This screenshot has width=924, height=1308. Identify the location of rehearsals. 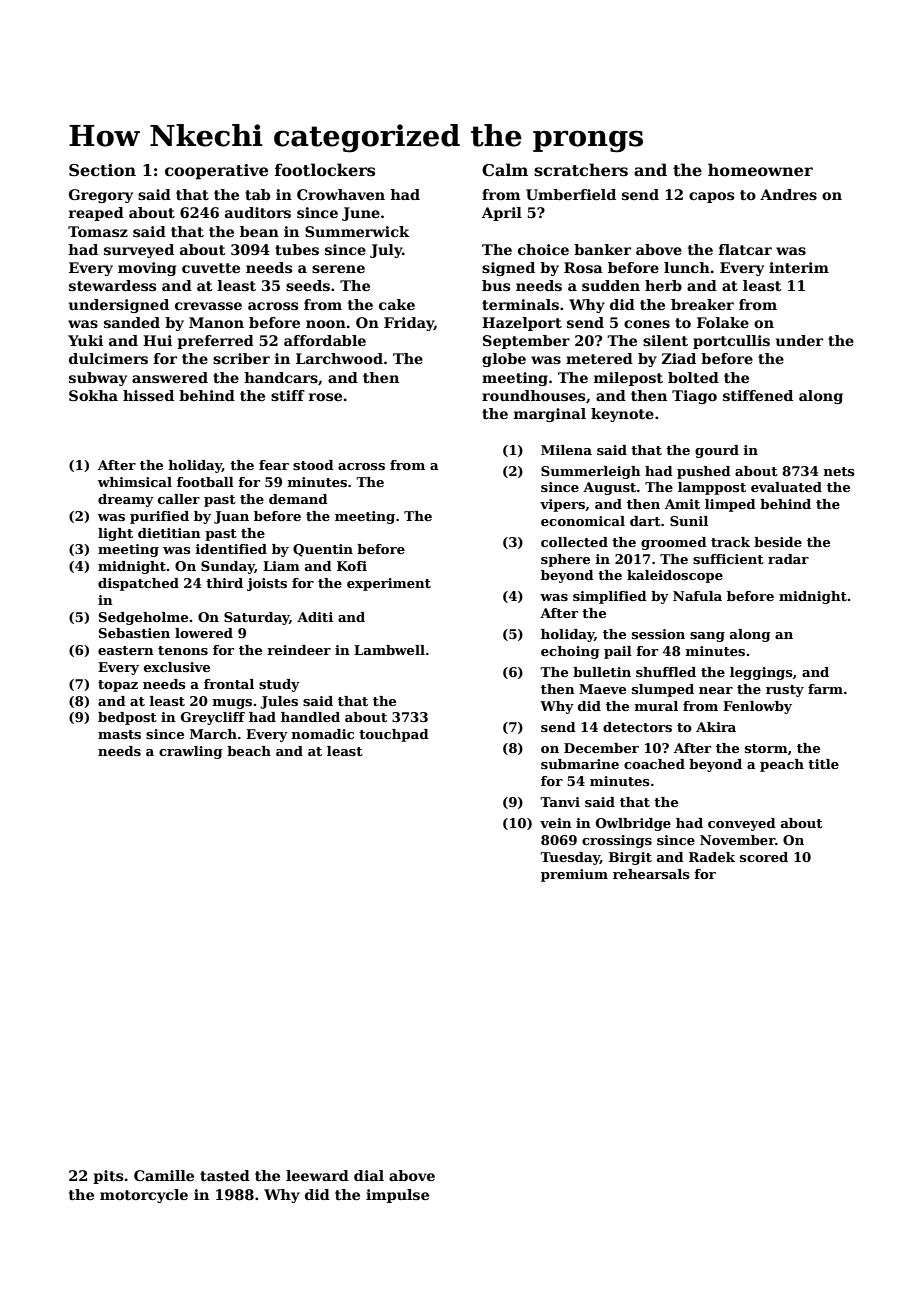
(651, 874).
